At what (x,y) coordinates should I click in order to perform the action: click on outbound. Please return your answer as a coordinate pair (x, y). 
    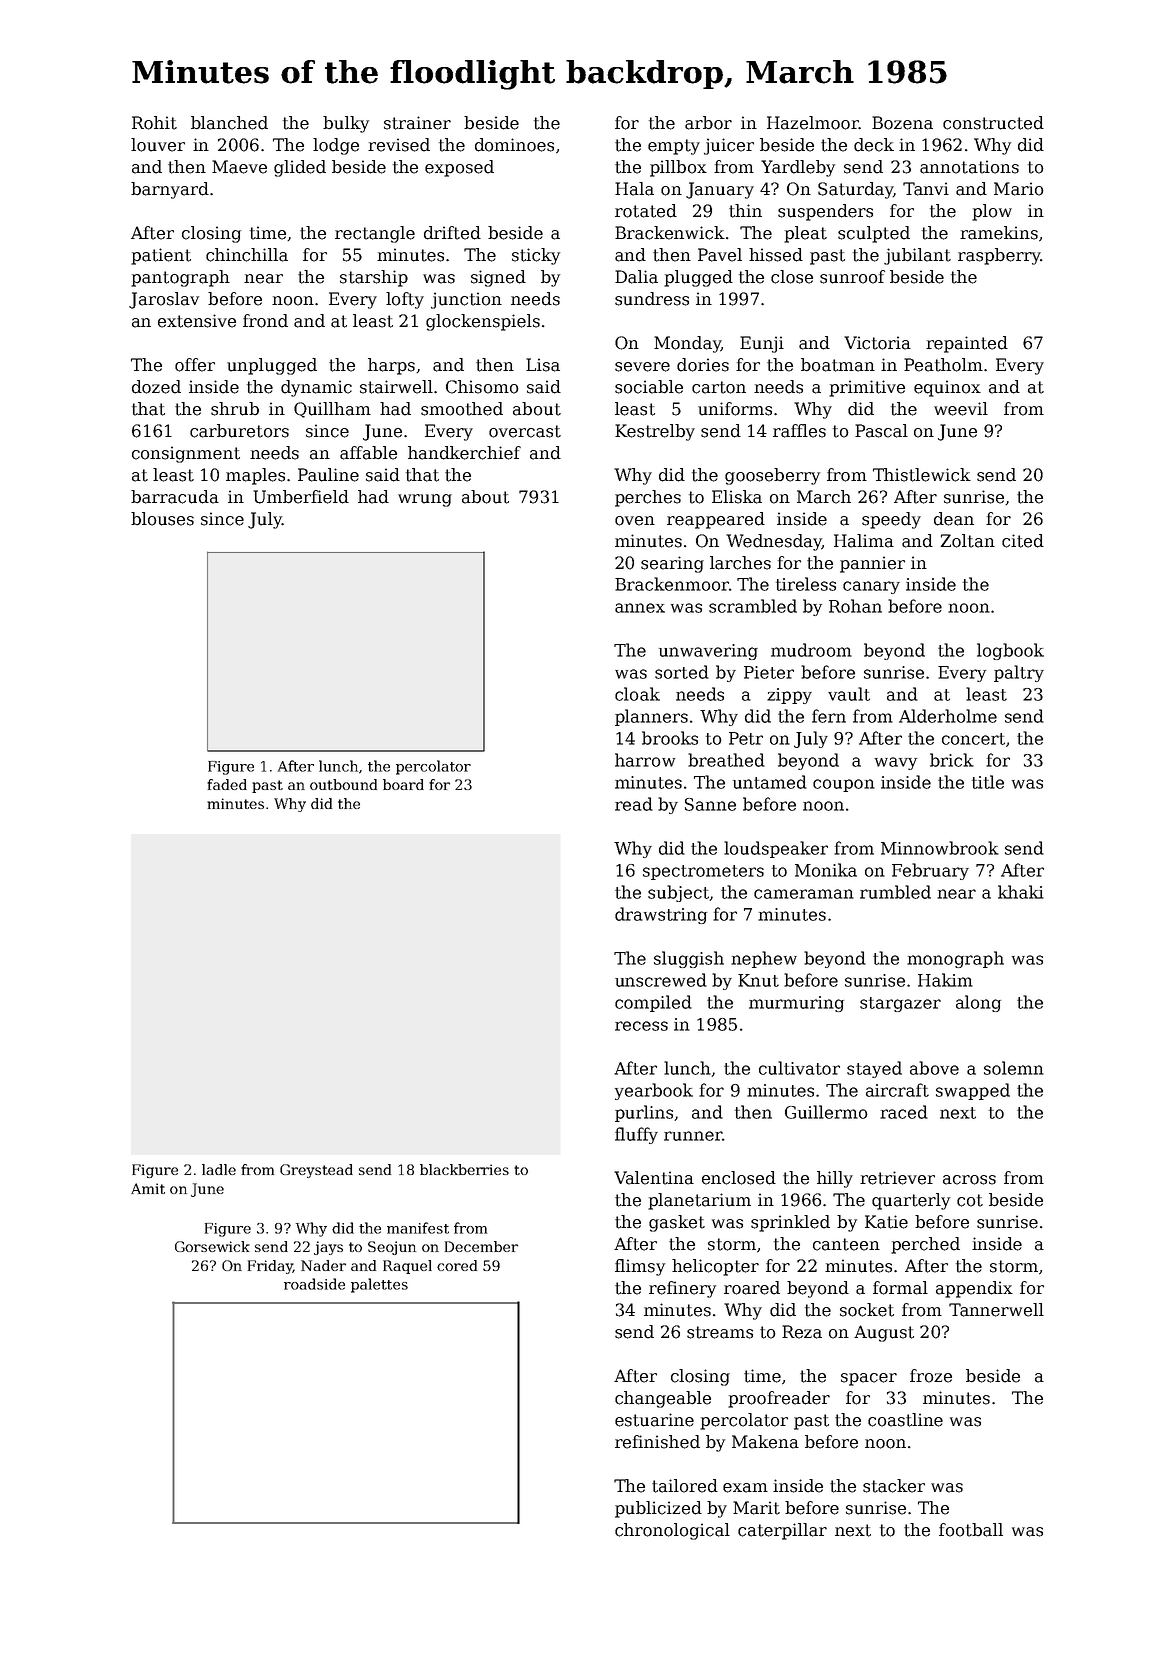
    Looking at the image, I should click on (343, 784).
